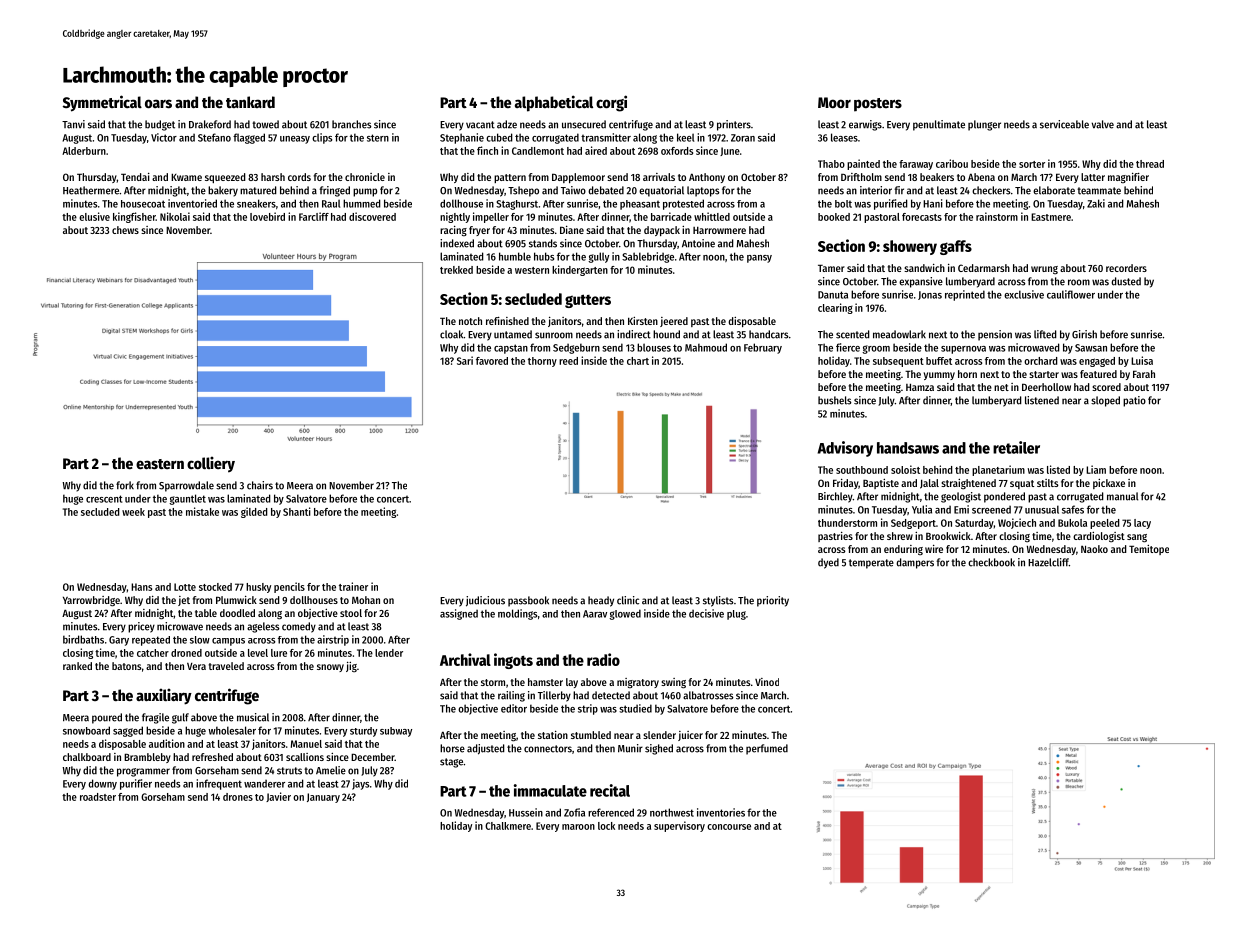 This page has height=952, width=1233. Describe the element at coordinates (1071, 294) in the page. I see `cauliflower` at that location.
